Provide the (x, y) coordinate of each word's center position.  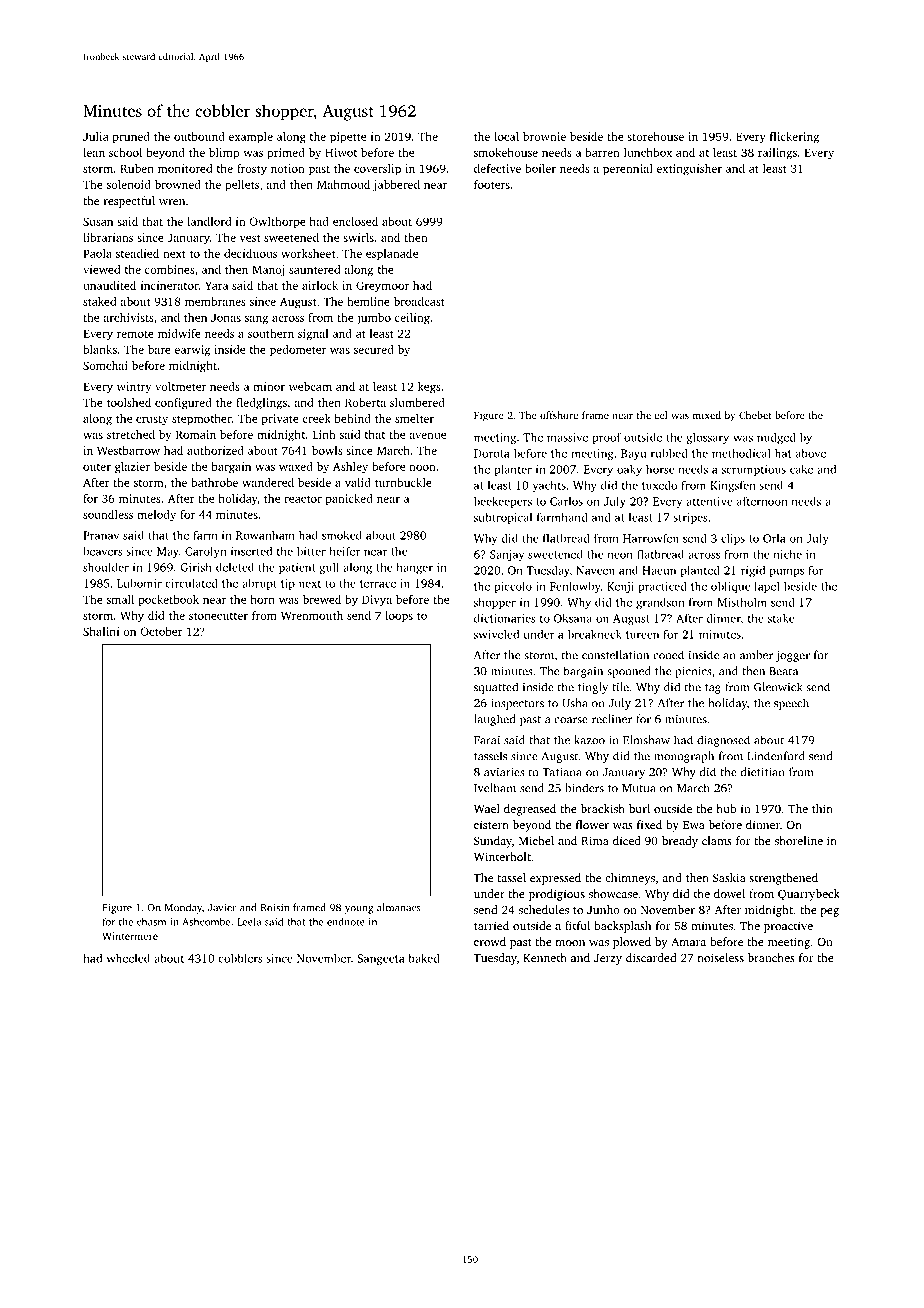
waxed (296, 466)
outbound (199, 136)
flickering (794, 138)
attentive (709, 501)
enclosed (355, 221)
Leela (249, 922)
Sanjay (507, 555)
